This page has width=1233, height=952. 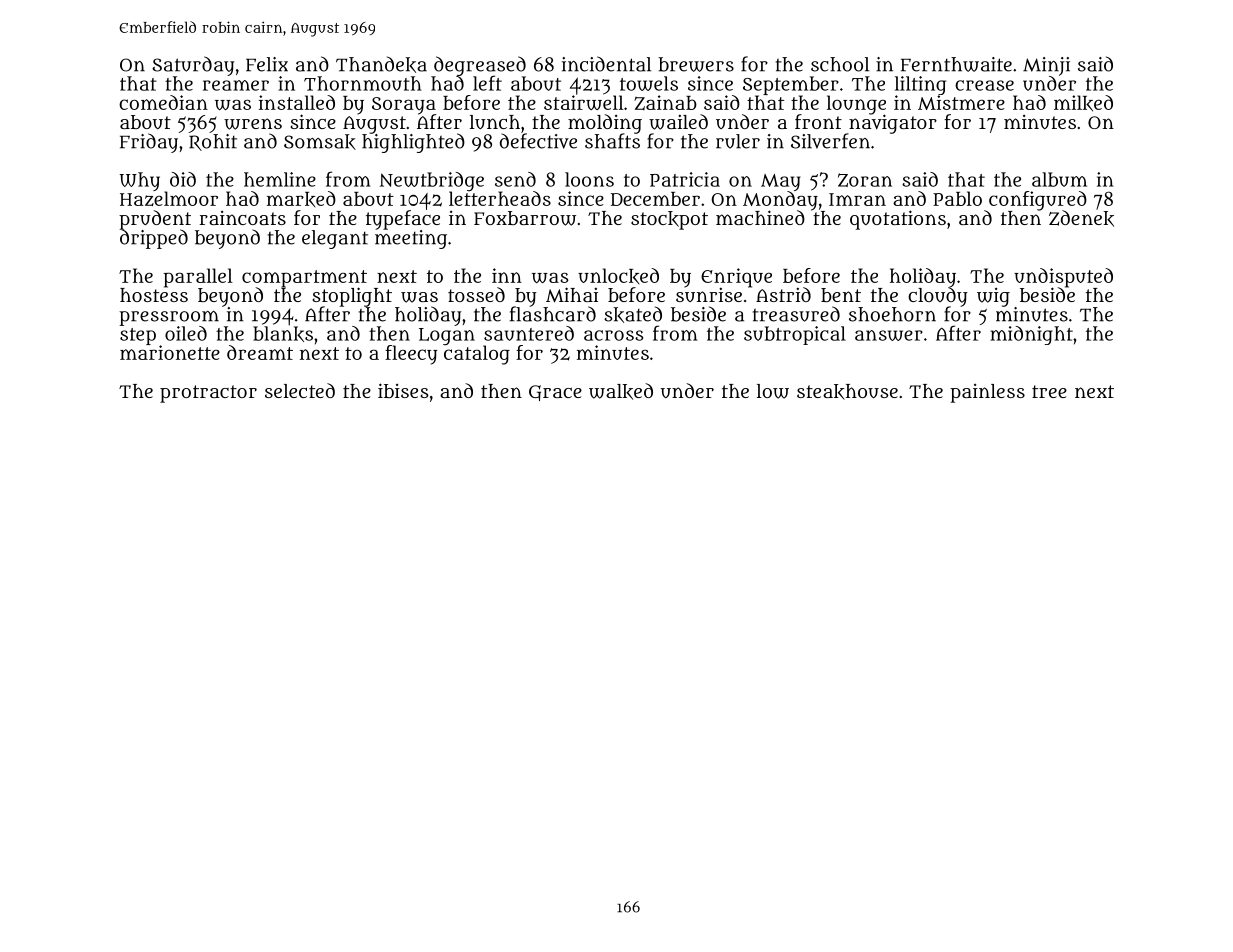 What do you see at coordinates (507, 275) in the page?
I see `inn` at bounding box center [507, 275].
